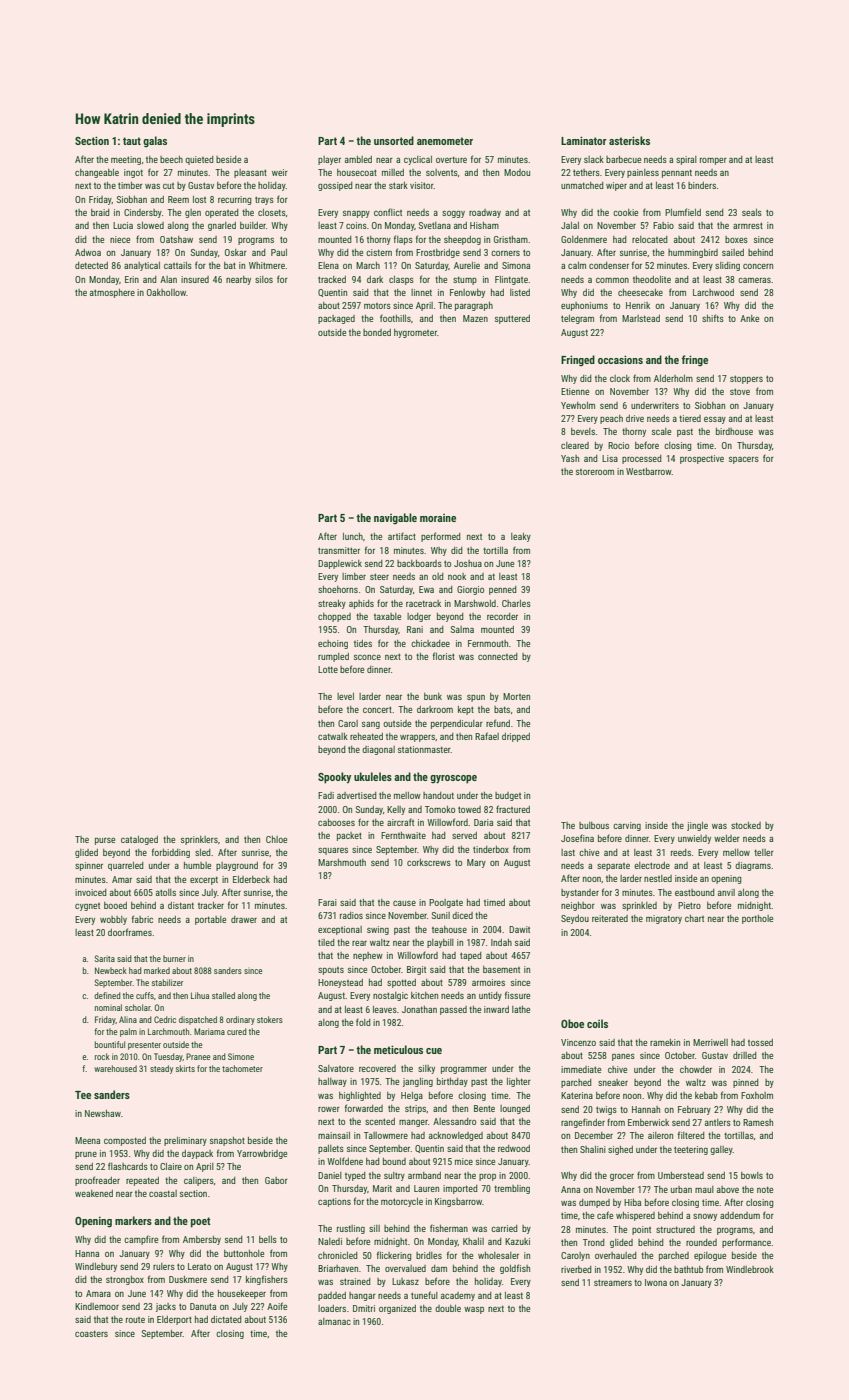 Image resolution: width=849 pixels, height=1400 pixels. What do you see at coordinates (132, 141) in the page?
I see `taut` at bounding box center [132, 141].
